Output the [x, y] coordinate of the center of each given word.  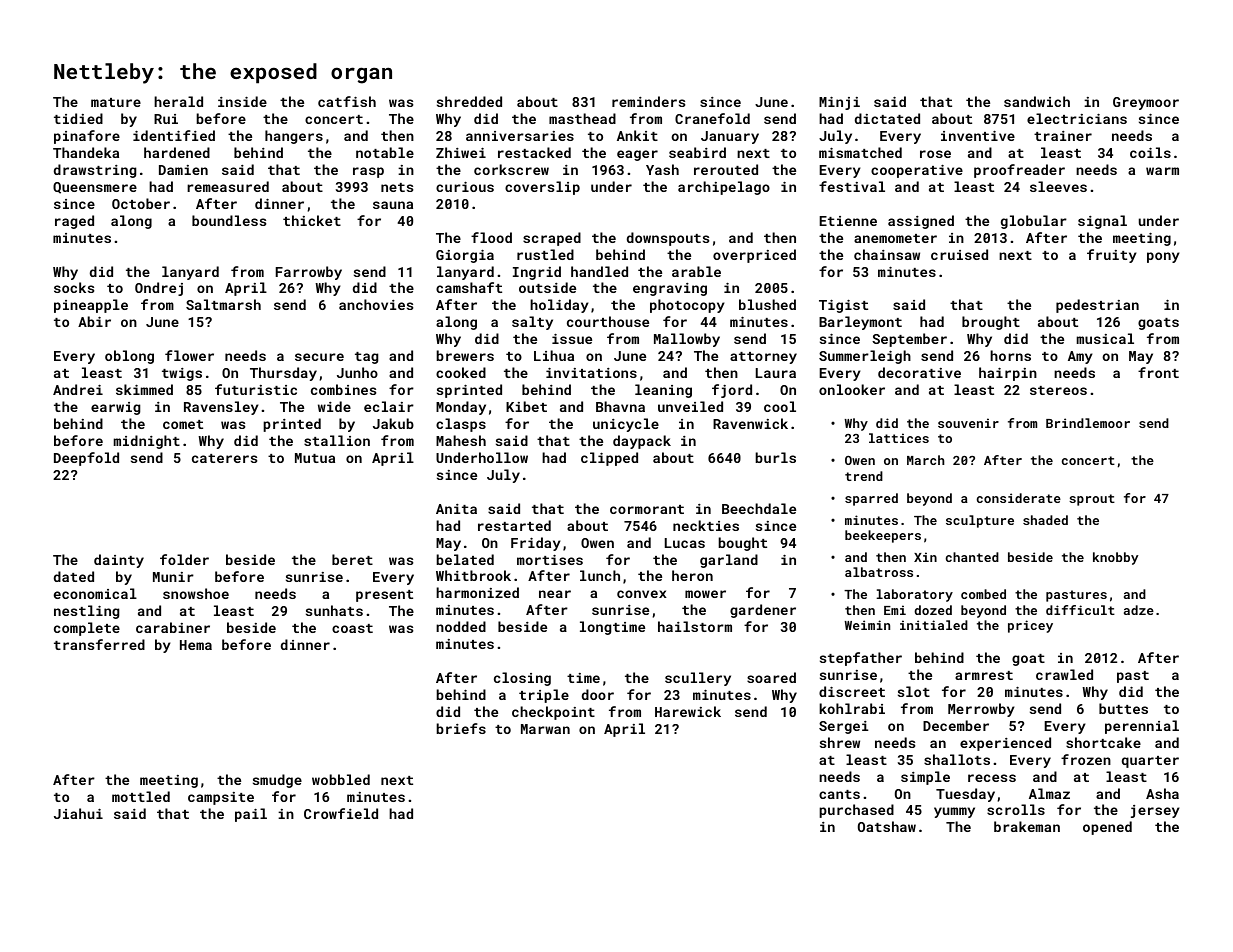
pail [251, 815]
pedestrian [1097, 306]
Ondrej [159, 289]
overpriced [754, 256]
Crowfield [341, 813]
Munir [173, 577]
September [909, 340]
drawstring [95, 171]
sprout [1092, 500]
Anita [456, 509]
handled [599, 271]
